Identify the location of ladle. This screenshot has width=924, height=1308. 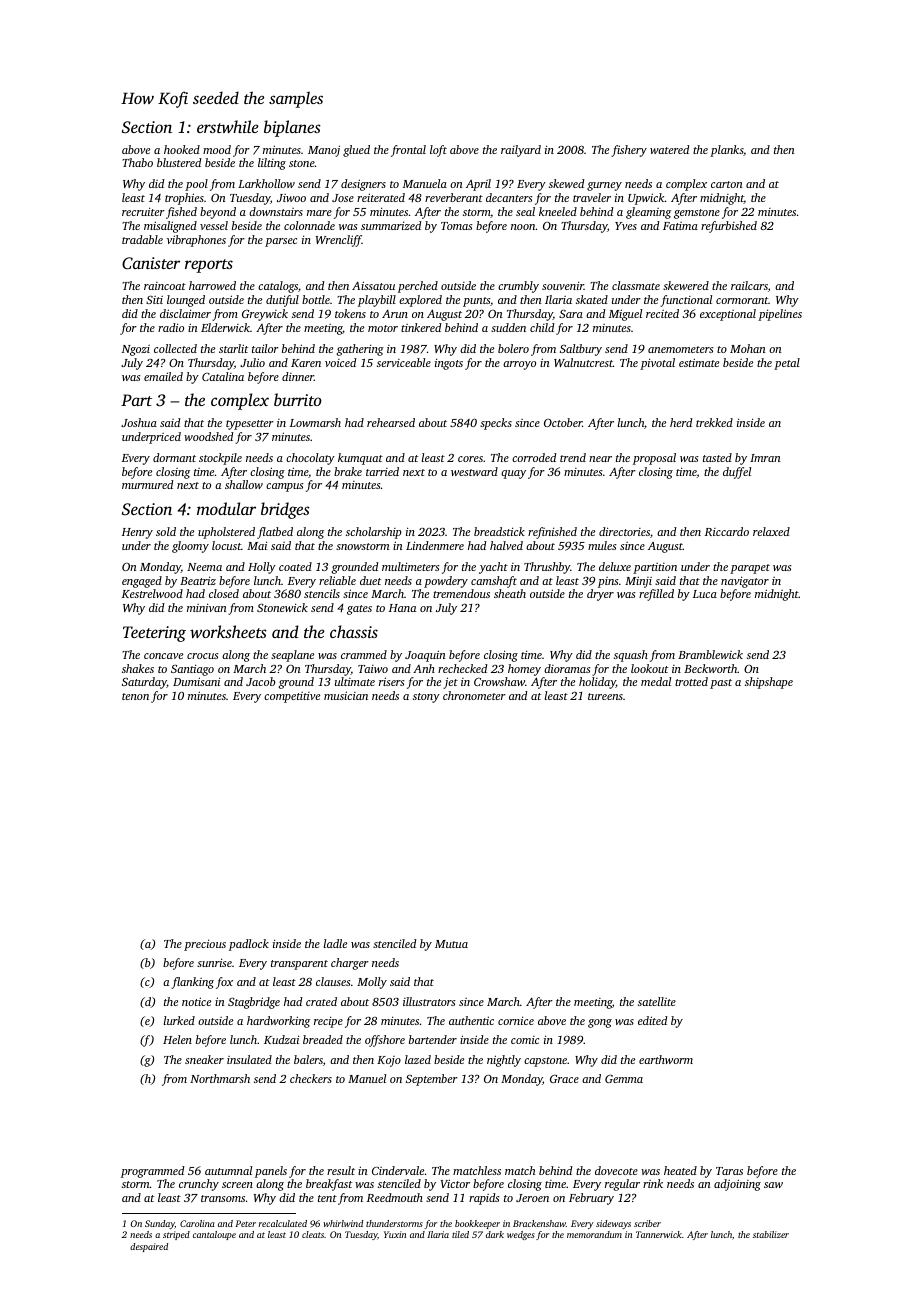
(335, 943).
